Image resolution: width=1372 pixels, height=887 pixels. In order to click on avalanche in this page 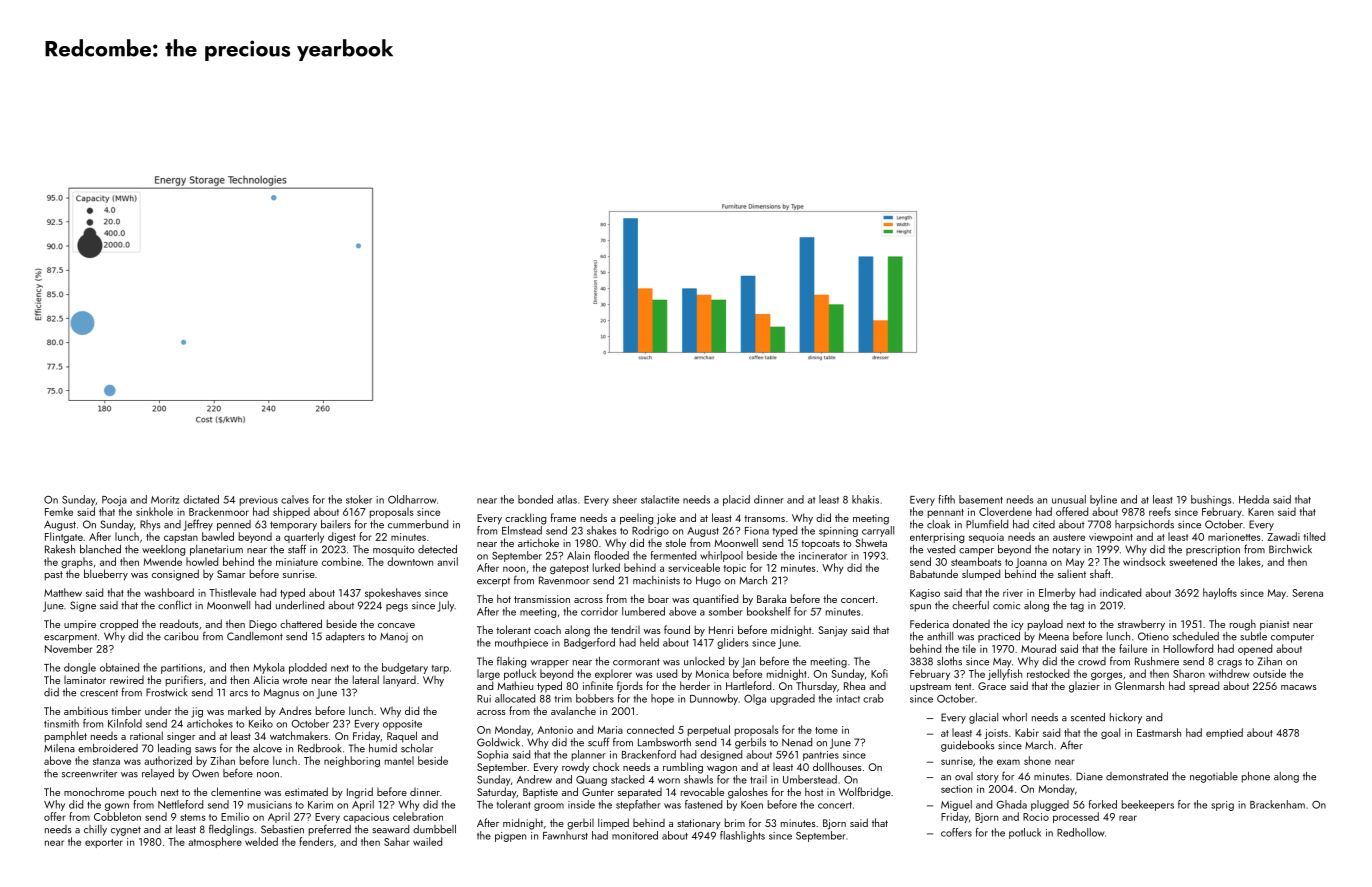, I will do `click(573, 710)`.
